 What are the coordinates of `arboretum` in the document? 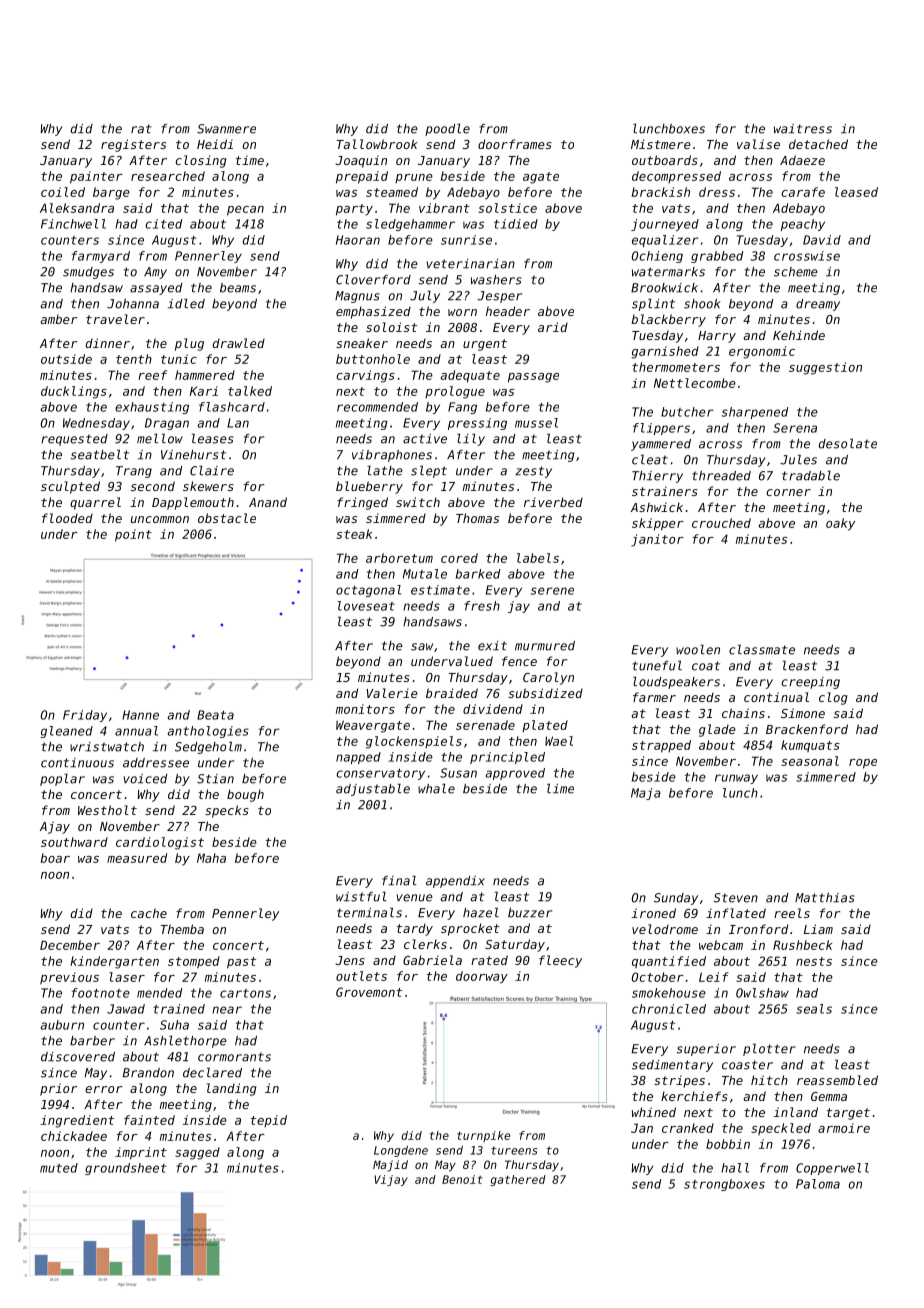 It's located at (399, 558).
